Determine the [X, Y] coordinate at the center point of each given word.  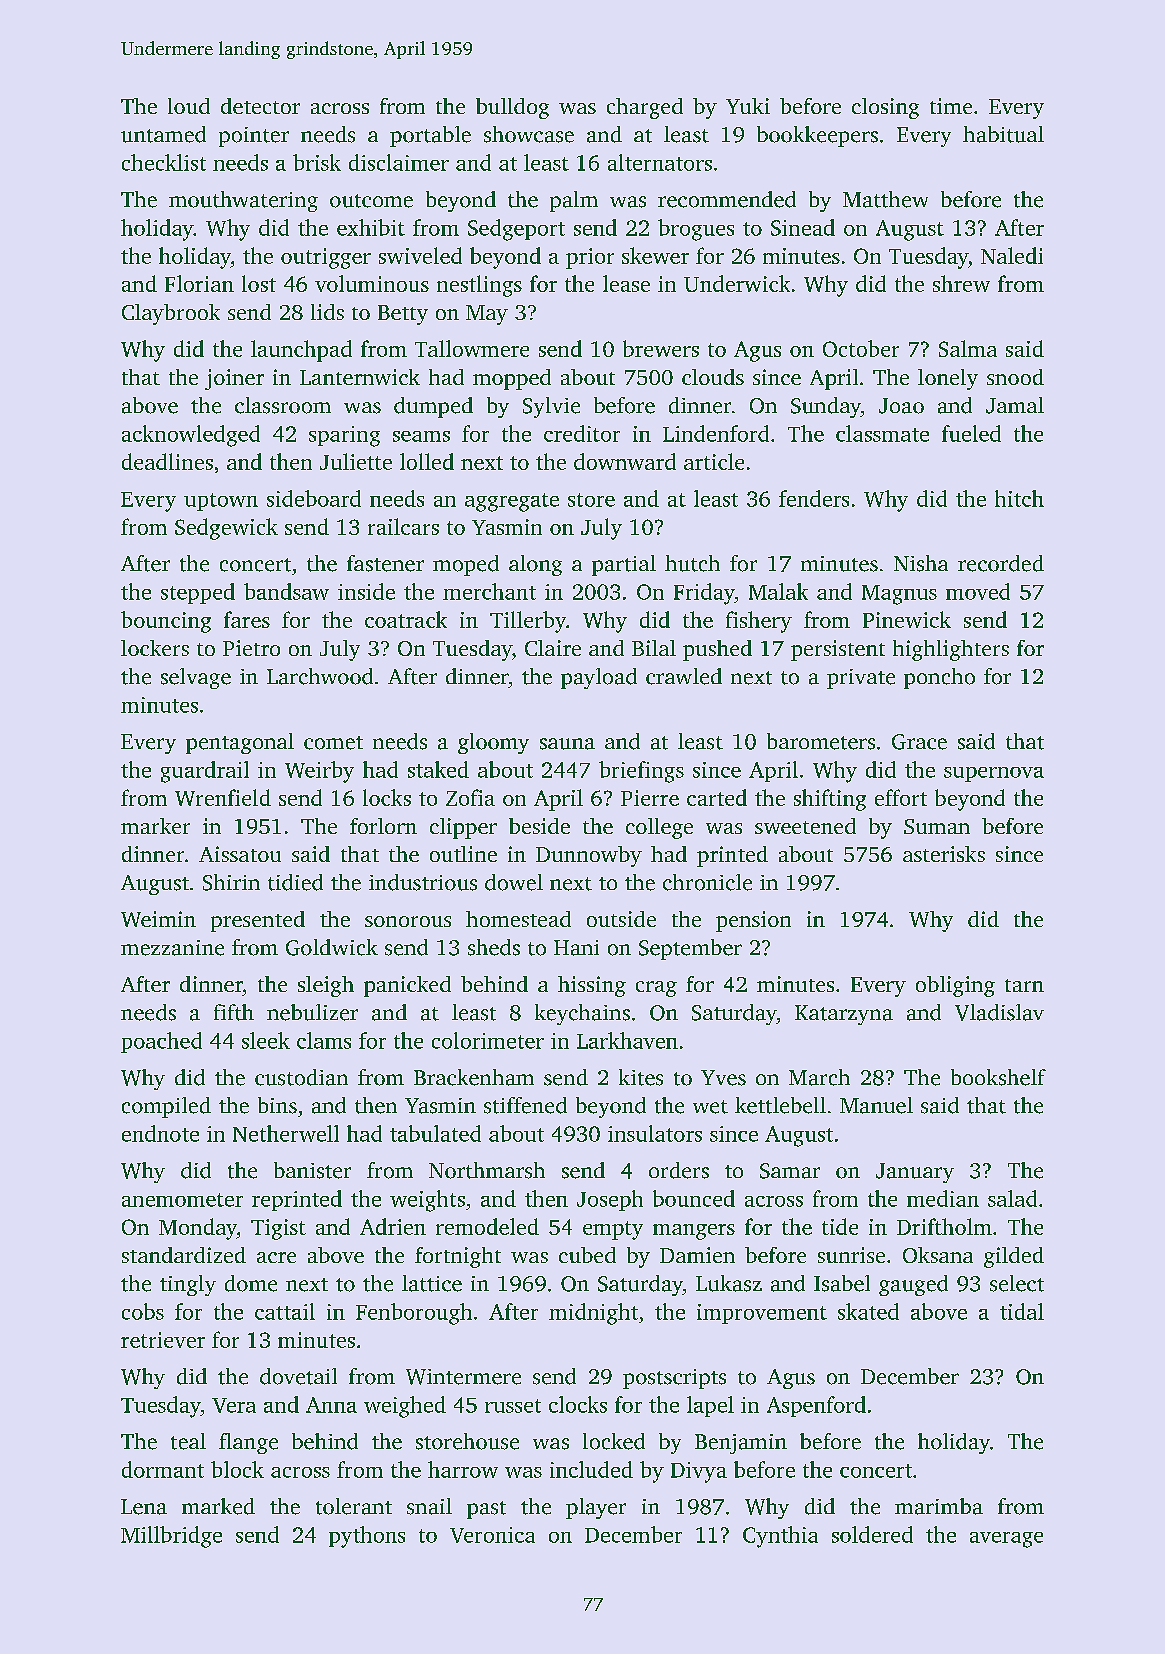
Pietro [251, 648]
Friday [704, 594]
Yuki [748, 106]
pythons [367, 1537]
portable [430, 136]
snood [1015, 377]
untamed [163, 134]
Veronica [492, 1535]
